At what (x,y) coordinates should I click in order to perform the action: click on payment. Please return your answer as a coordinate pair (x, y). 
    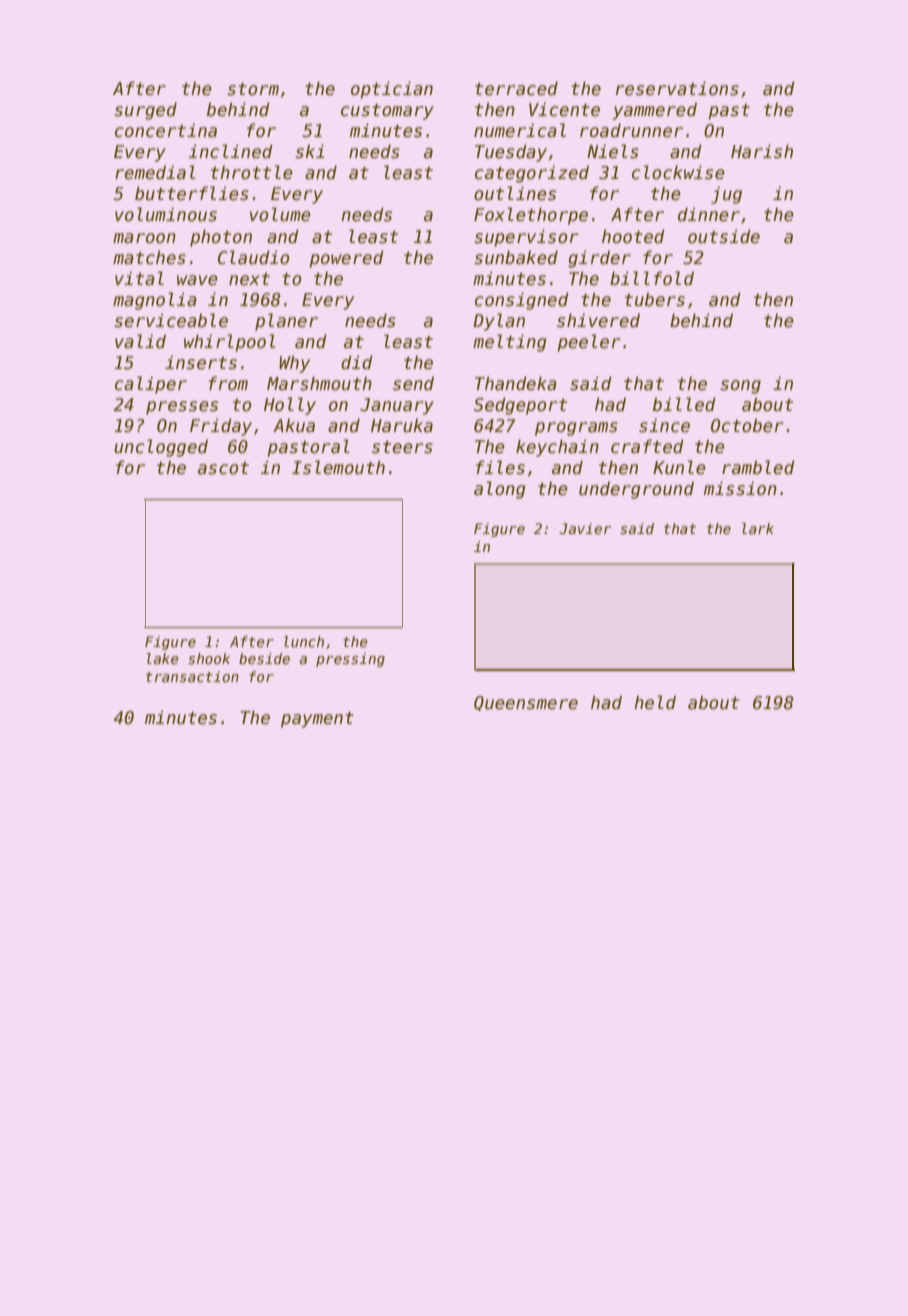
    Looking at the image, I should click on (317, 720).
